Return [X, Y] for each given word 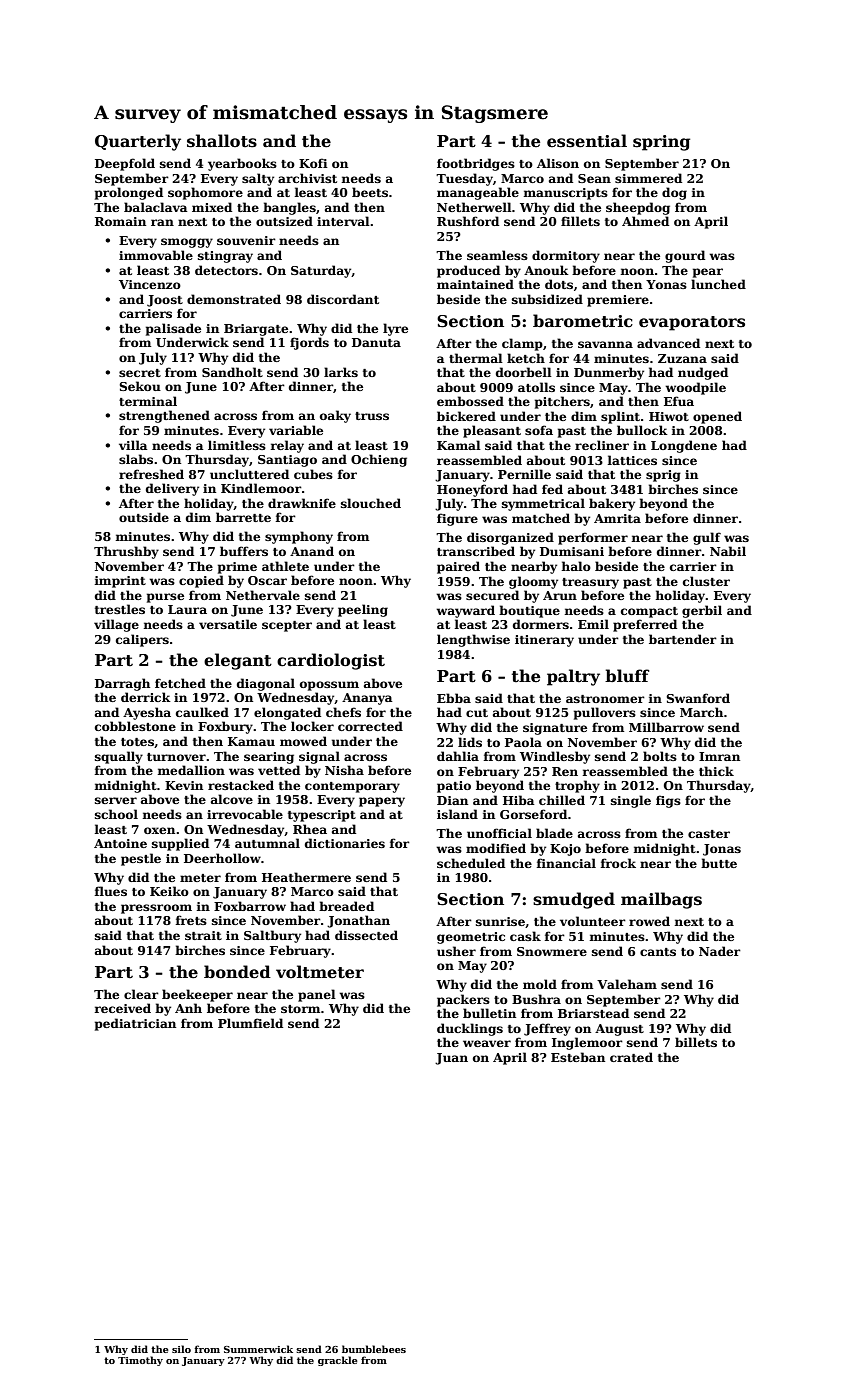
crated [631, 1057]
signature [555, 729]
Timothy [140, 1361]
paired [458, 567]
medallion [191, 770]
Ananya [367, 699]
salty [258, 179]
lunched [718, 284]
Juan [451, 1059]
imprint [120, 582]
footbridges [476, 164]
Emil [593, 624]
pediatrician [135, 1024]
